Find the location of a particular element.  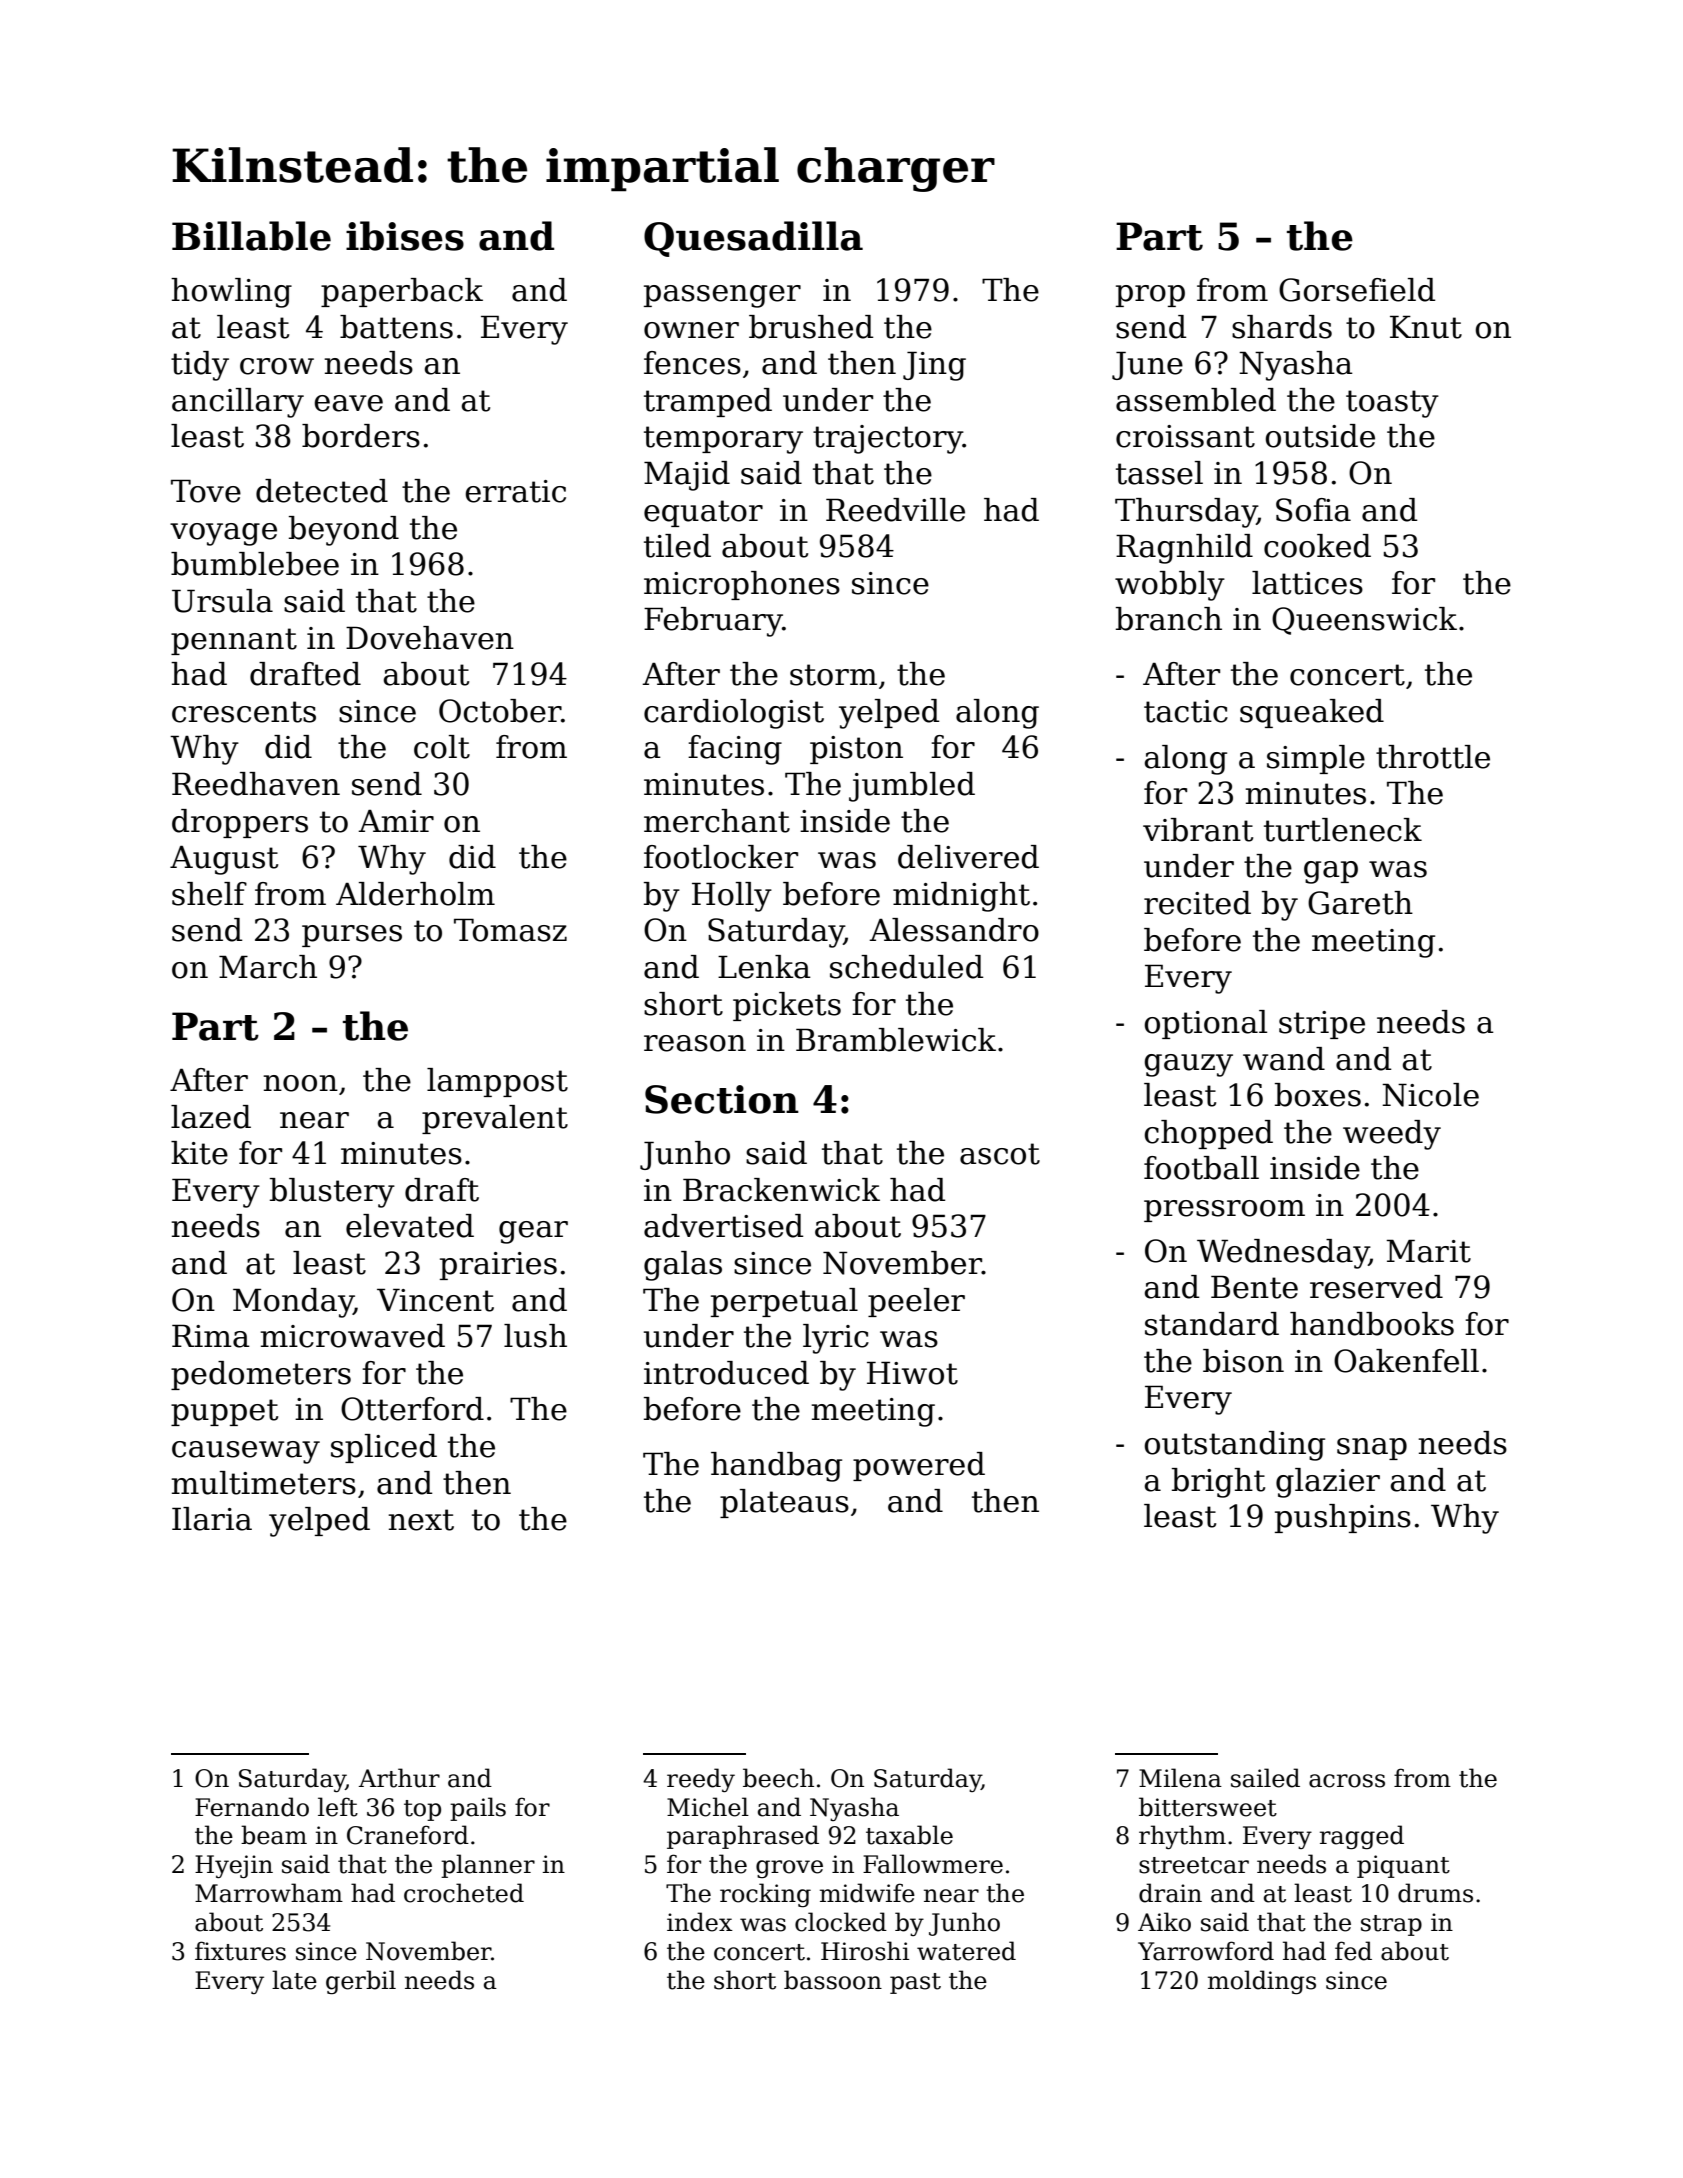

next is located at coordinates (421, 1520).
